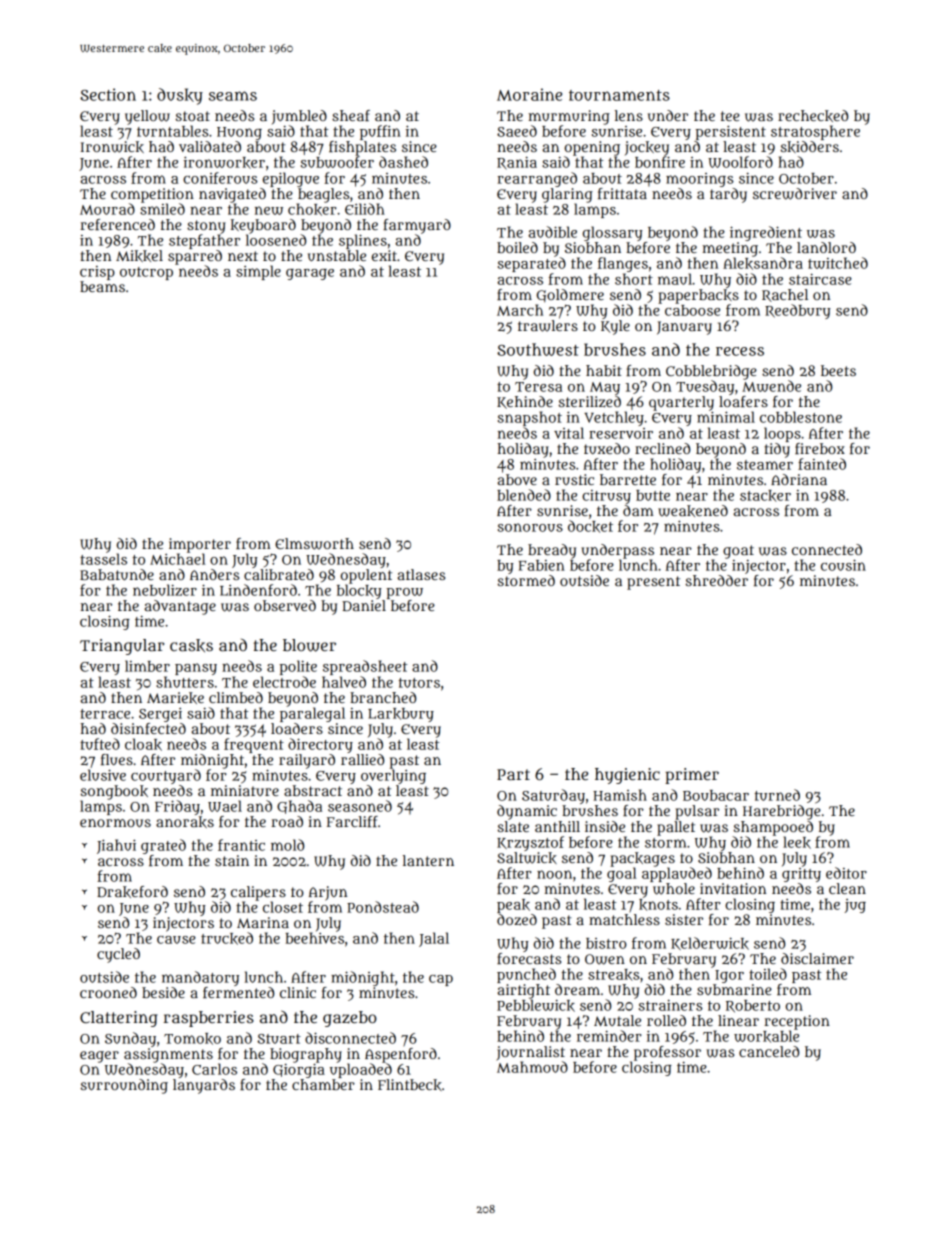  What do you see at coordinates (200, 545) in the screenshot?
I see `importer` at bounding box center [200, 545].
